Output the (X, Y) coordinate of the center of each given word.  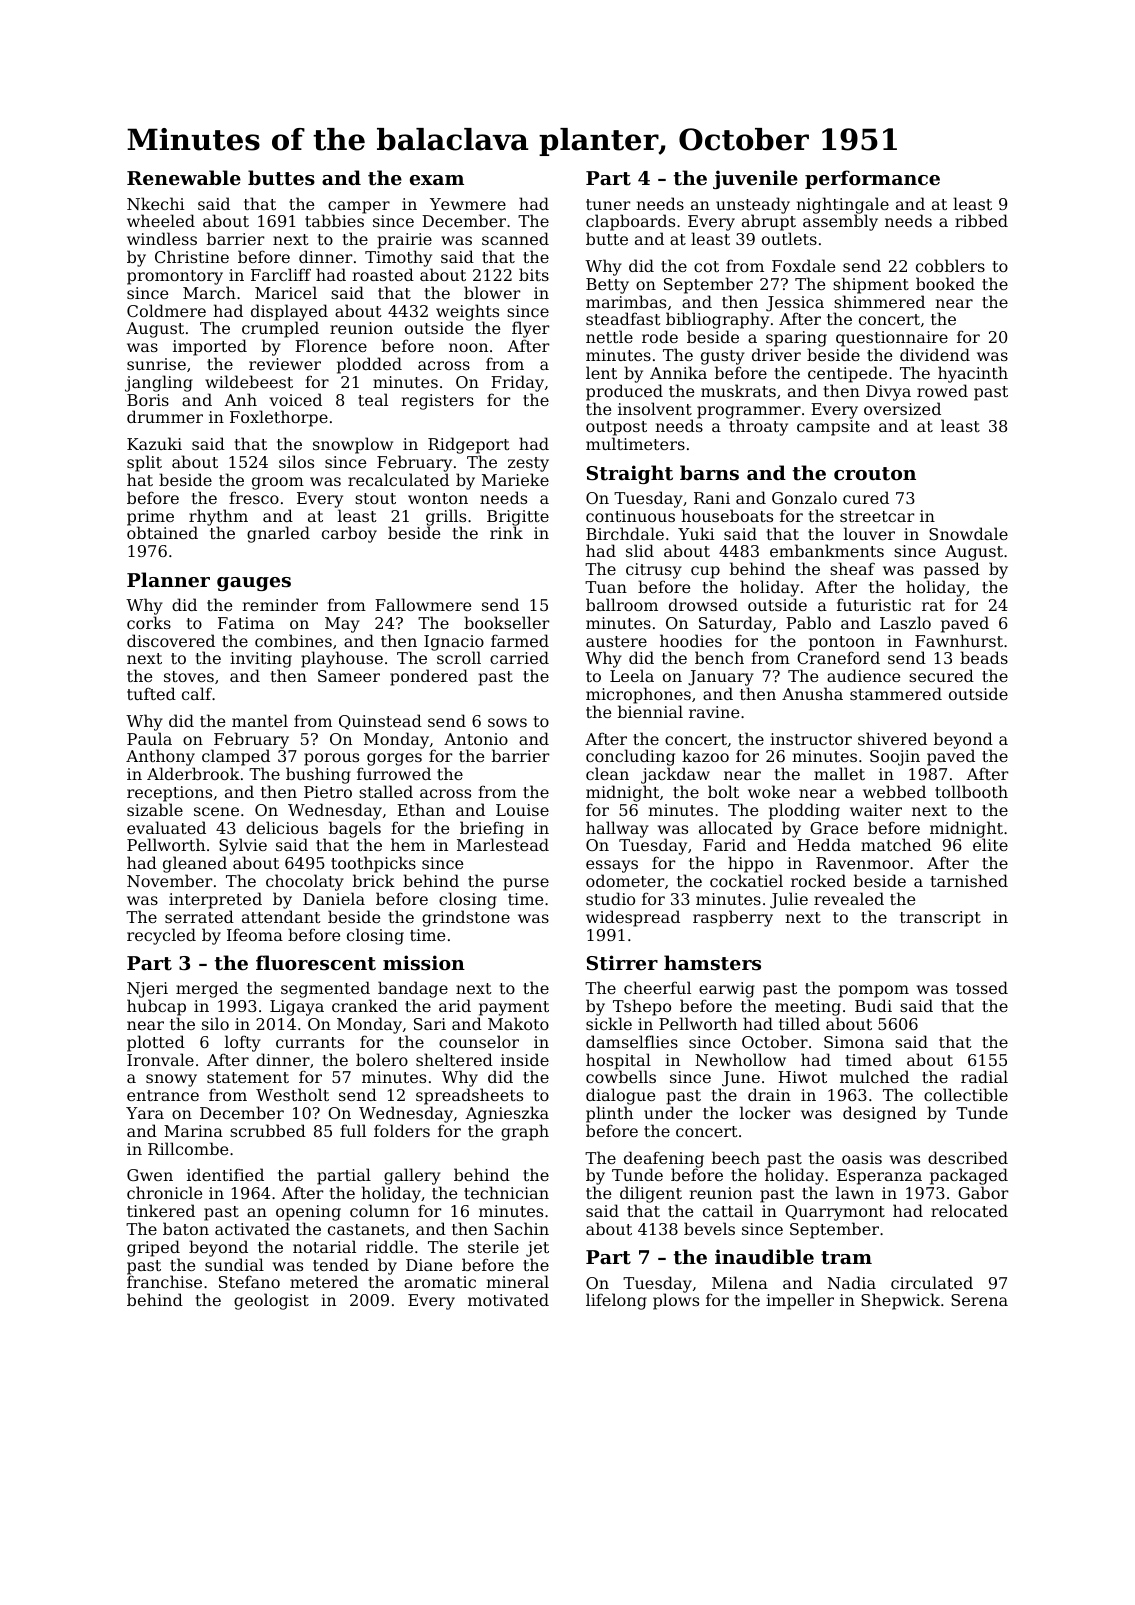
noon (468, 347)
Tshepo (642, 1007)
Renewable (184, 177)
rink (506, 533)
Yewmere (468, 204)
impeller (800, 1301)
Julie (789, 900)
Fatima (246, 623)
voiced (296, 399)
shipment (871, 285)
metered (324, 1281)
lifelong (616, 1301)
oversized (902, 408)
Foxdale (803, 265)
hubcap (156, 1007)
